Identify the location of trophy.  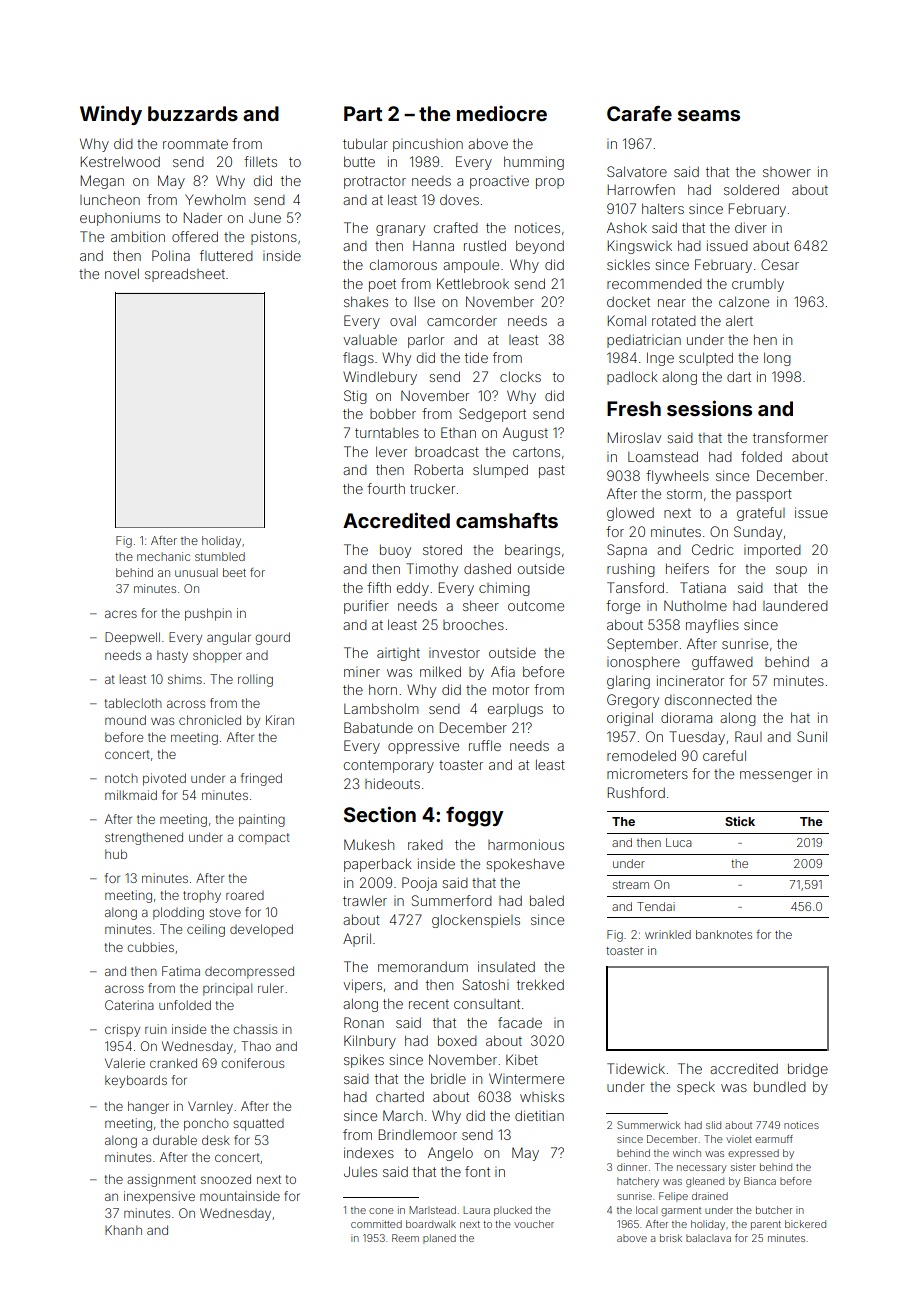
(202, 896).
